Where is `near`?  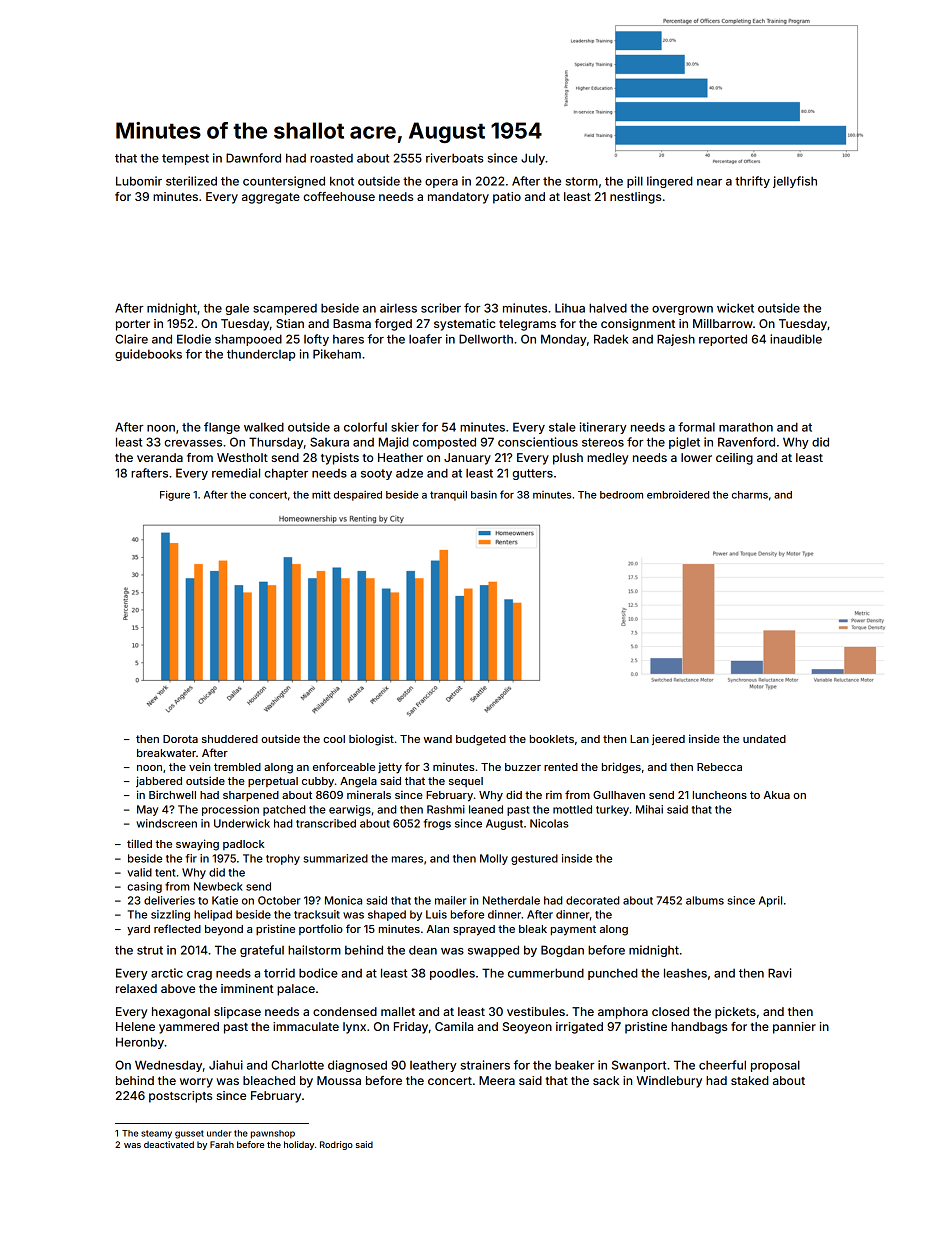
near is located at coordinates (709, 182).
